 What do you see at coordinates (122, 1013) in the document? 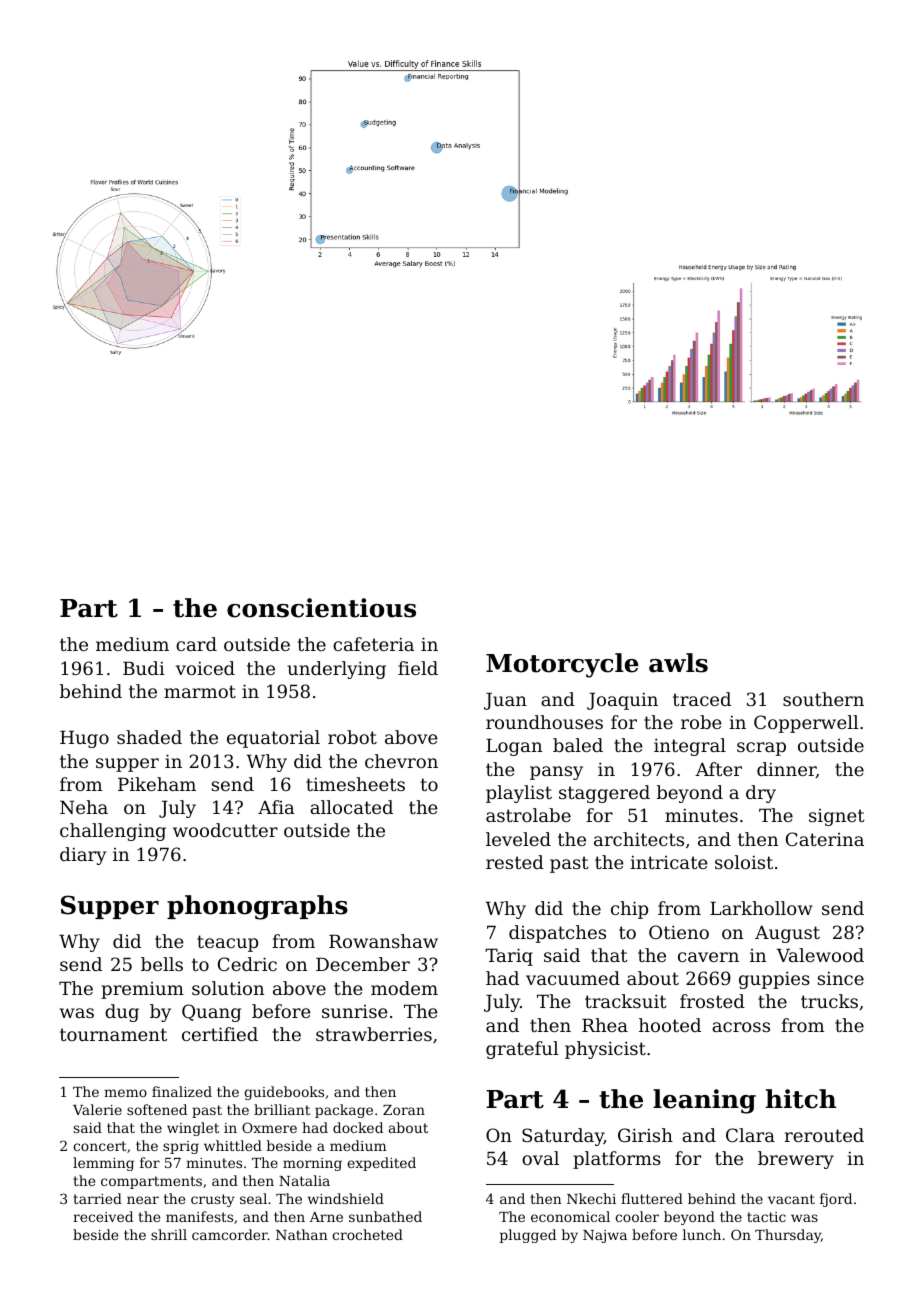
I see `dug` at bounding box center [122, 1013].
